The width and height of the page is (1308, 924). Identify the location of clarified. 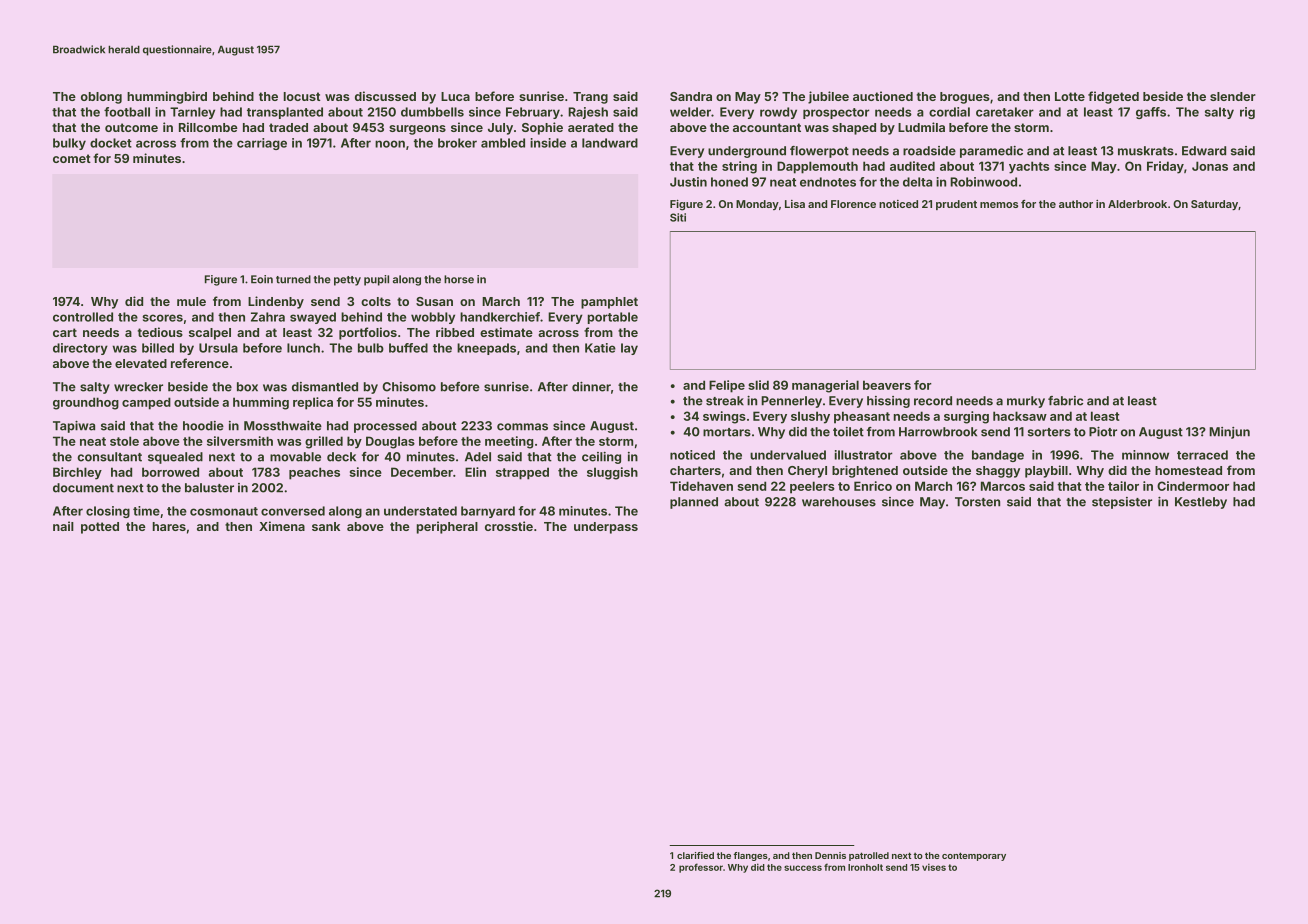
(695, 855).
